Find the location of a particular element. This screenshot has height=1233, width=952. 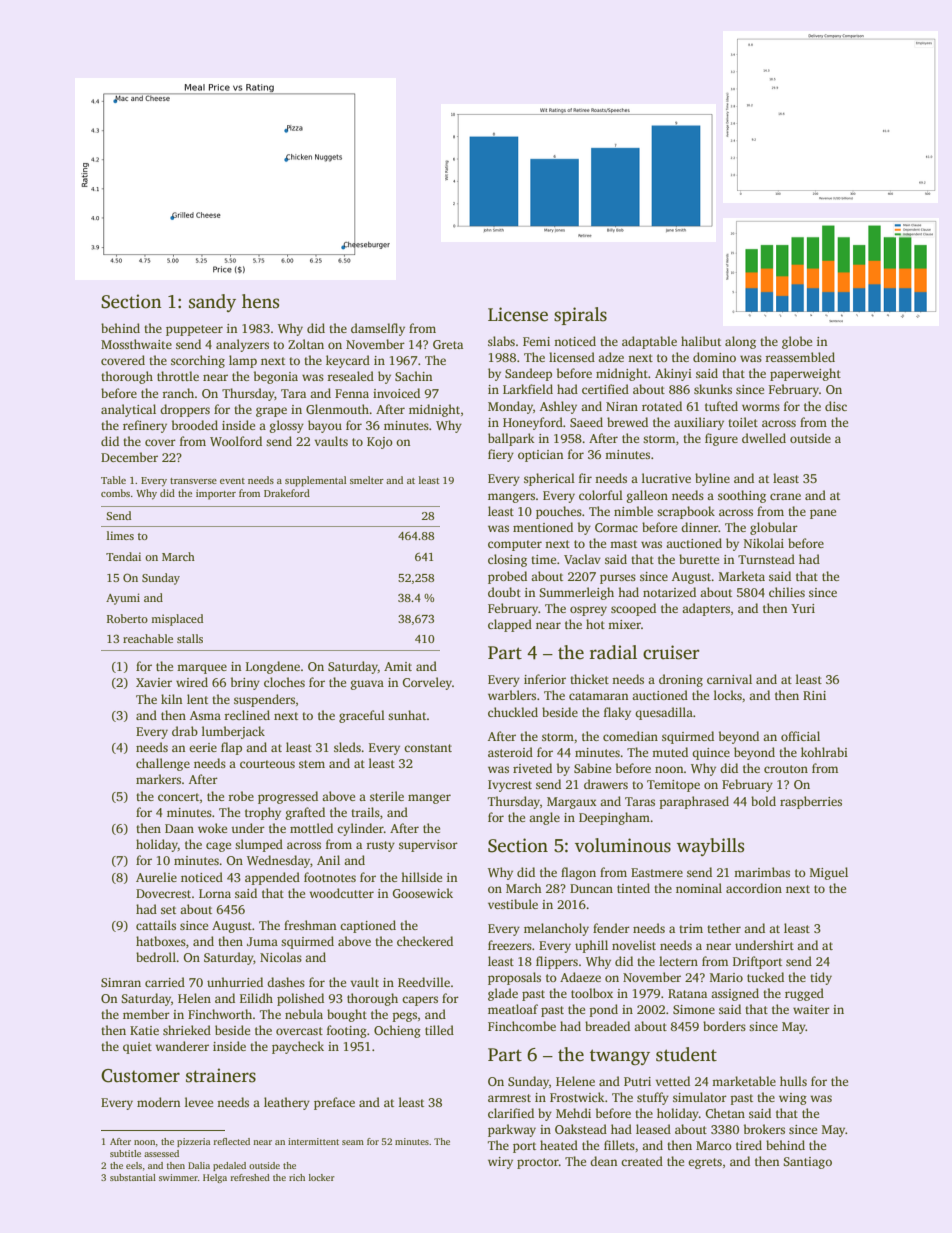

cattails is located at coordinates (156, 925).
